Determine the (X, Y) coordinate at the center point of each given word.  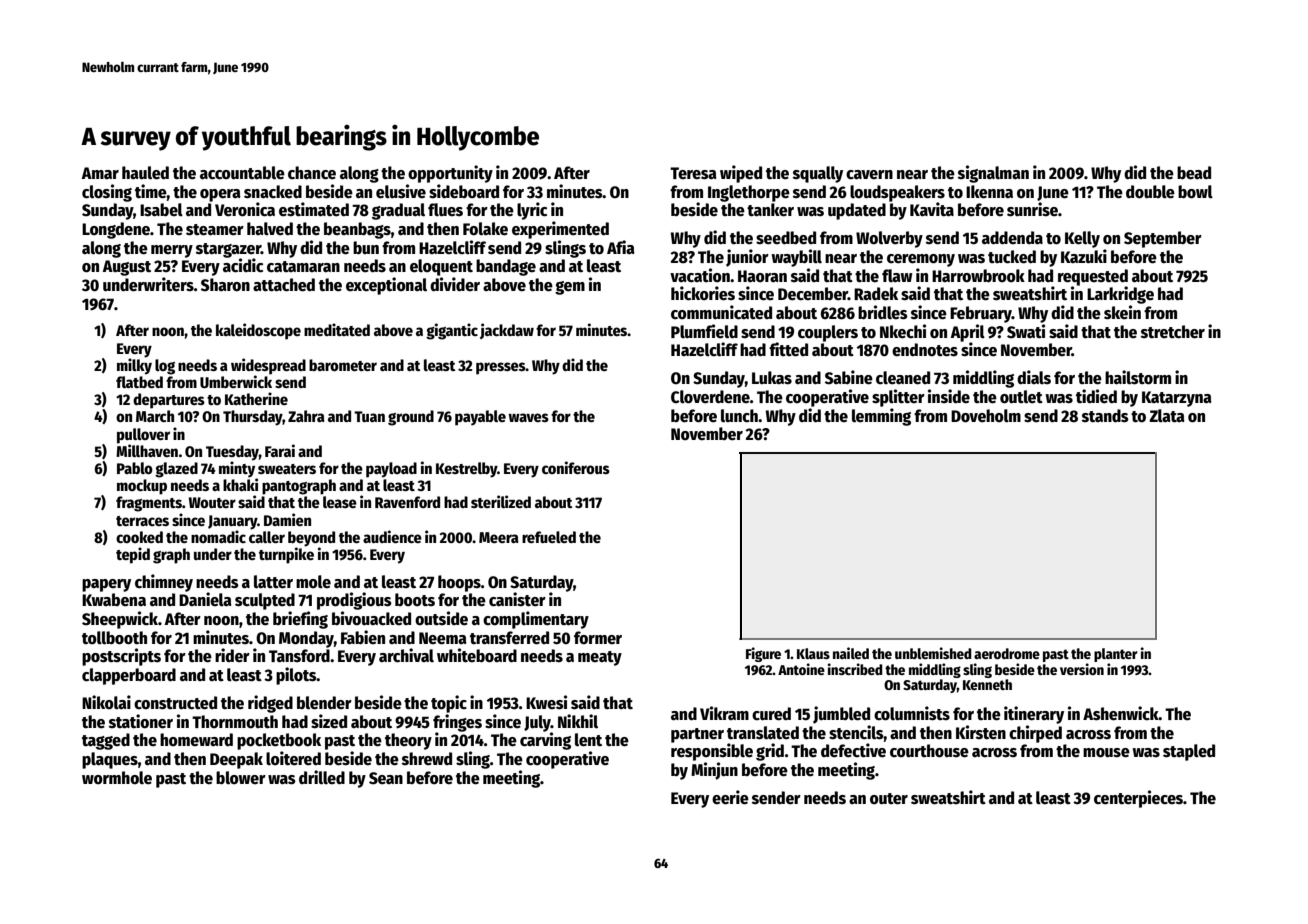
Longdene (116, 230)
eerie (730, 797)
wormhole (117, 778)
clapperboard (129, 676)
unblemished (933, 653)
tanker (770, 210)
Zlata (1167, 416)
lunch (739, 416)
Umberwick (236, 381)
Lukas (772, 378)
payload (391, 470)
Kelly (1082, 239)
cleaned (903, 378)
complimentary (536, 620)
